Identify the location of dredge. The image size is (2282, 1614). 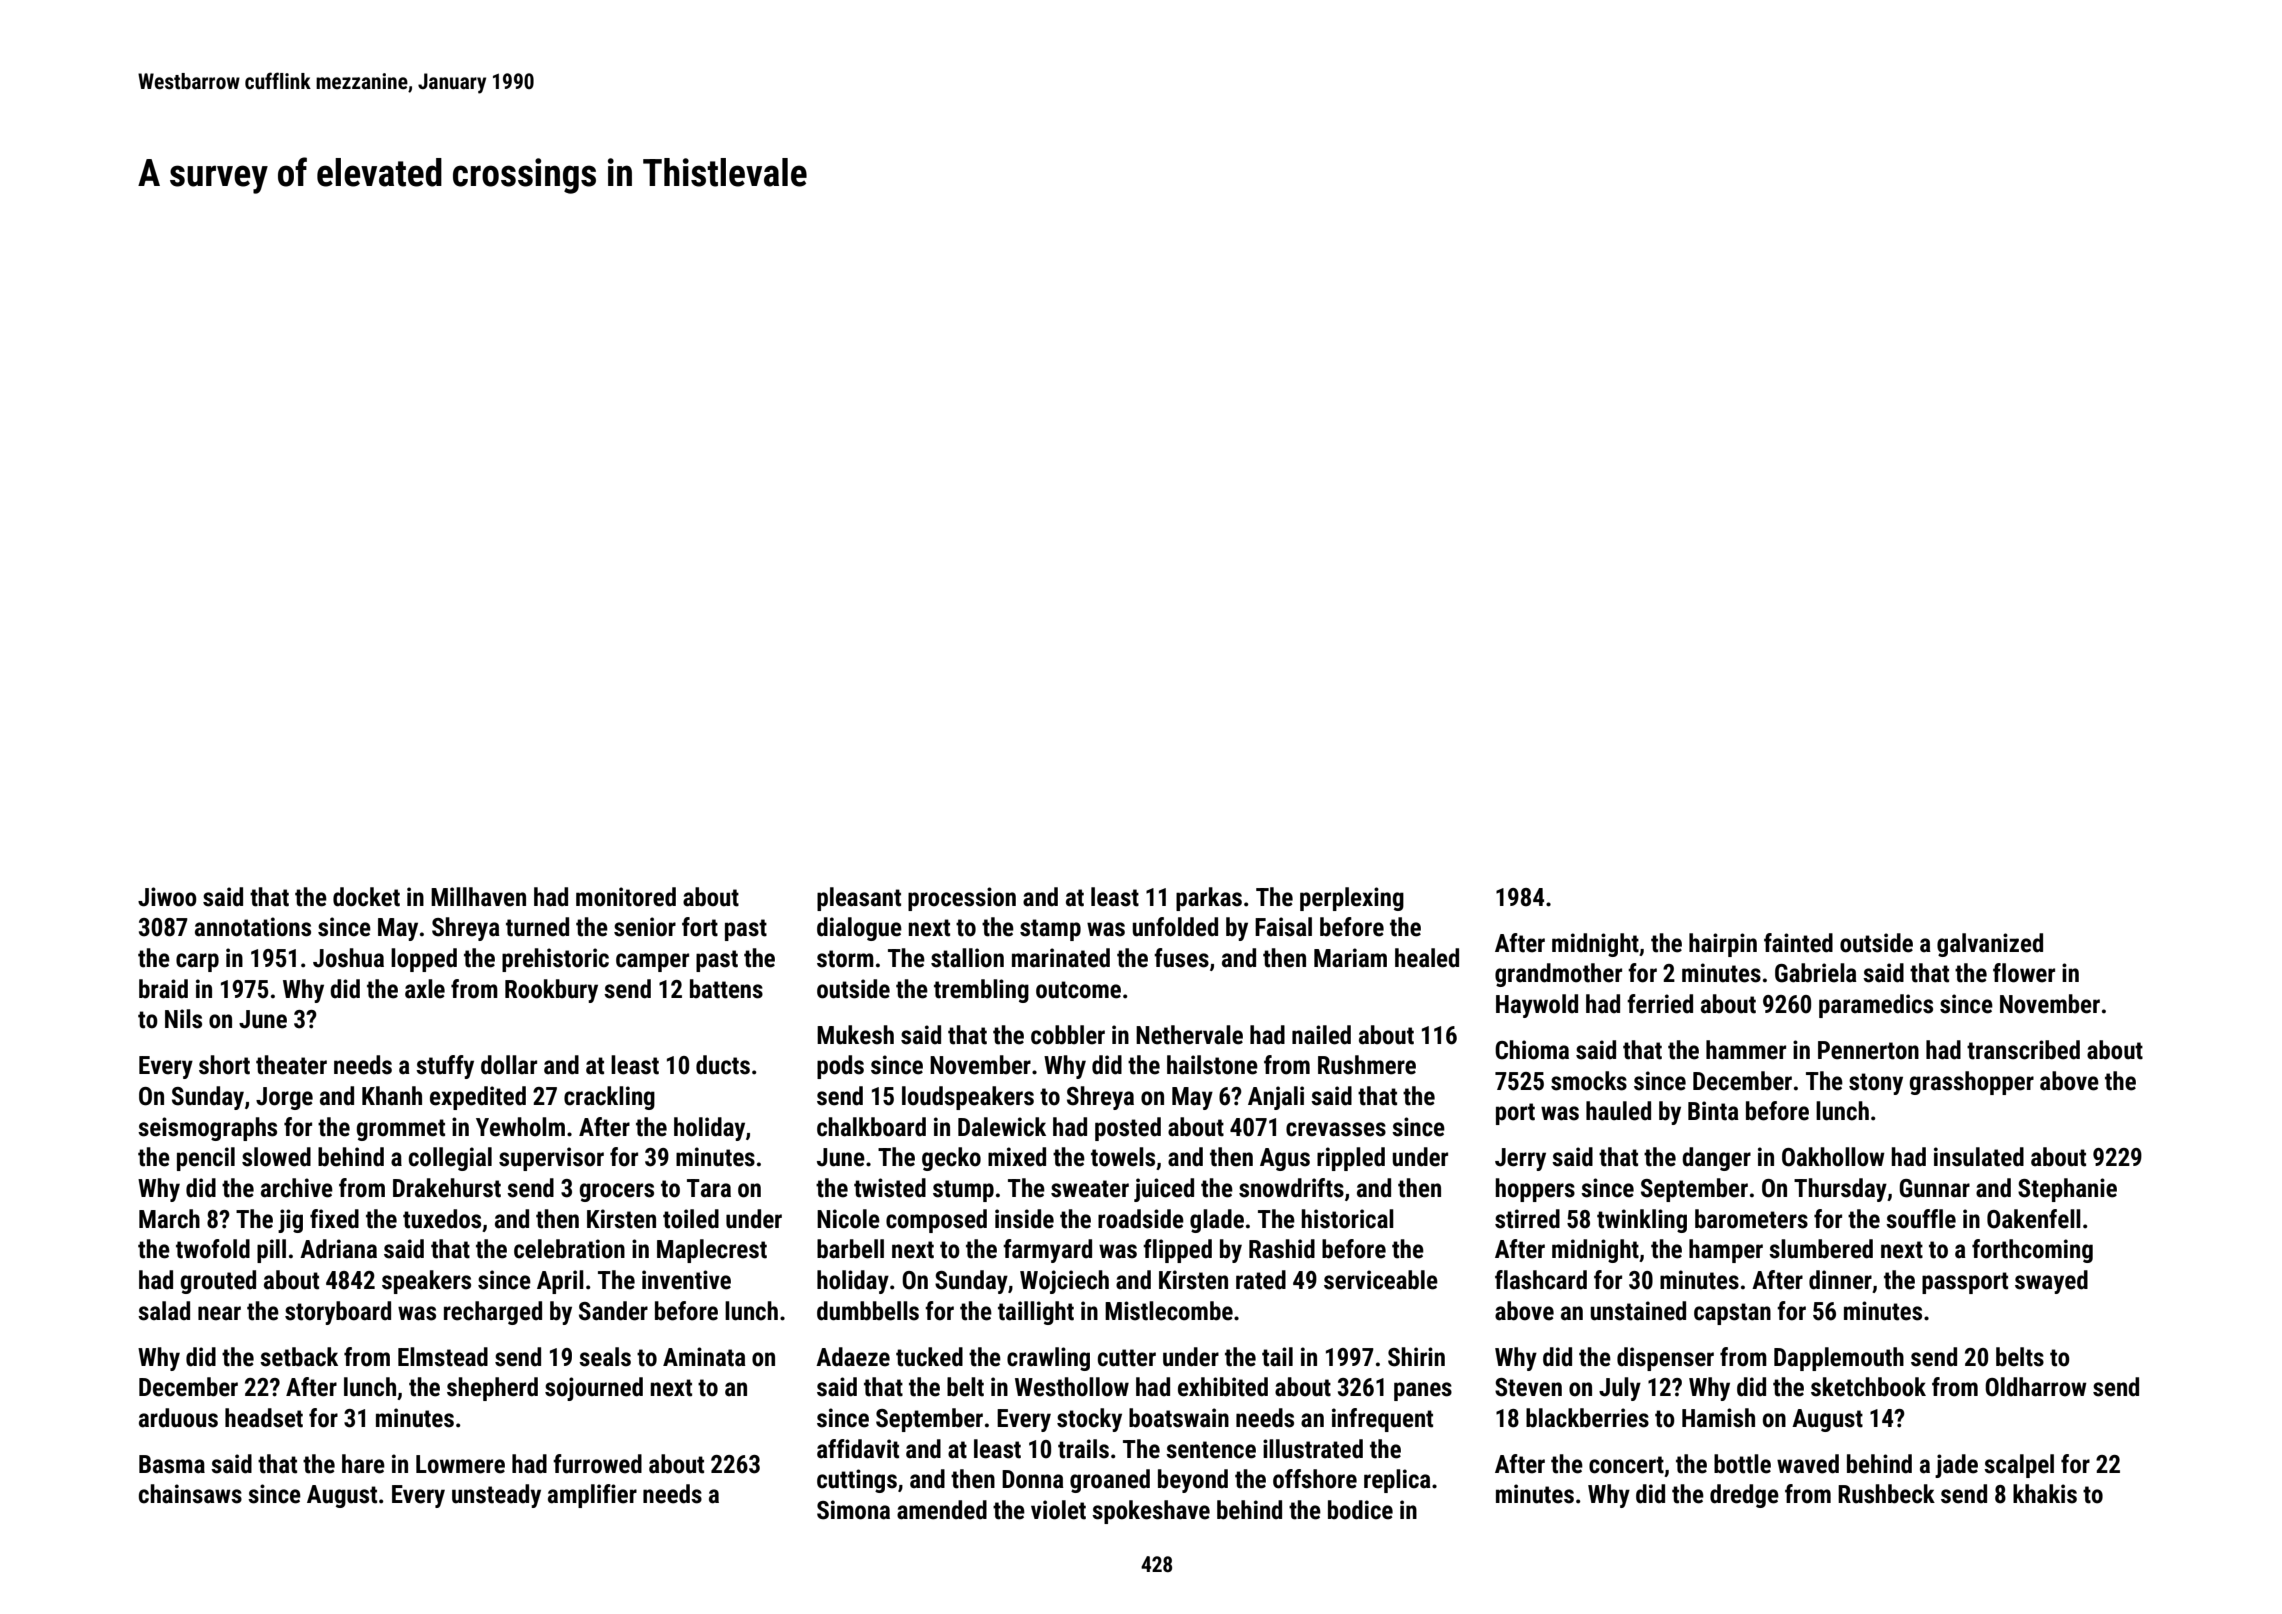
(1744, 1496).
